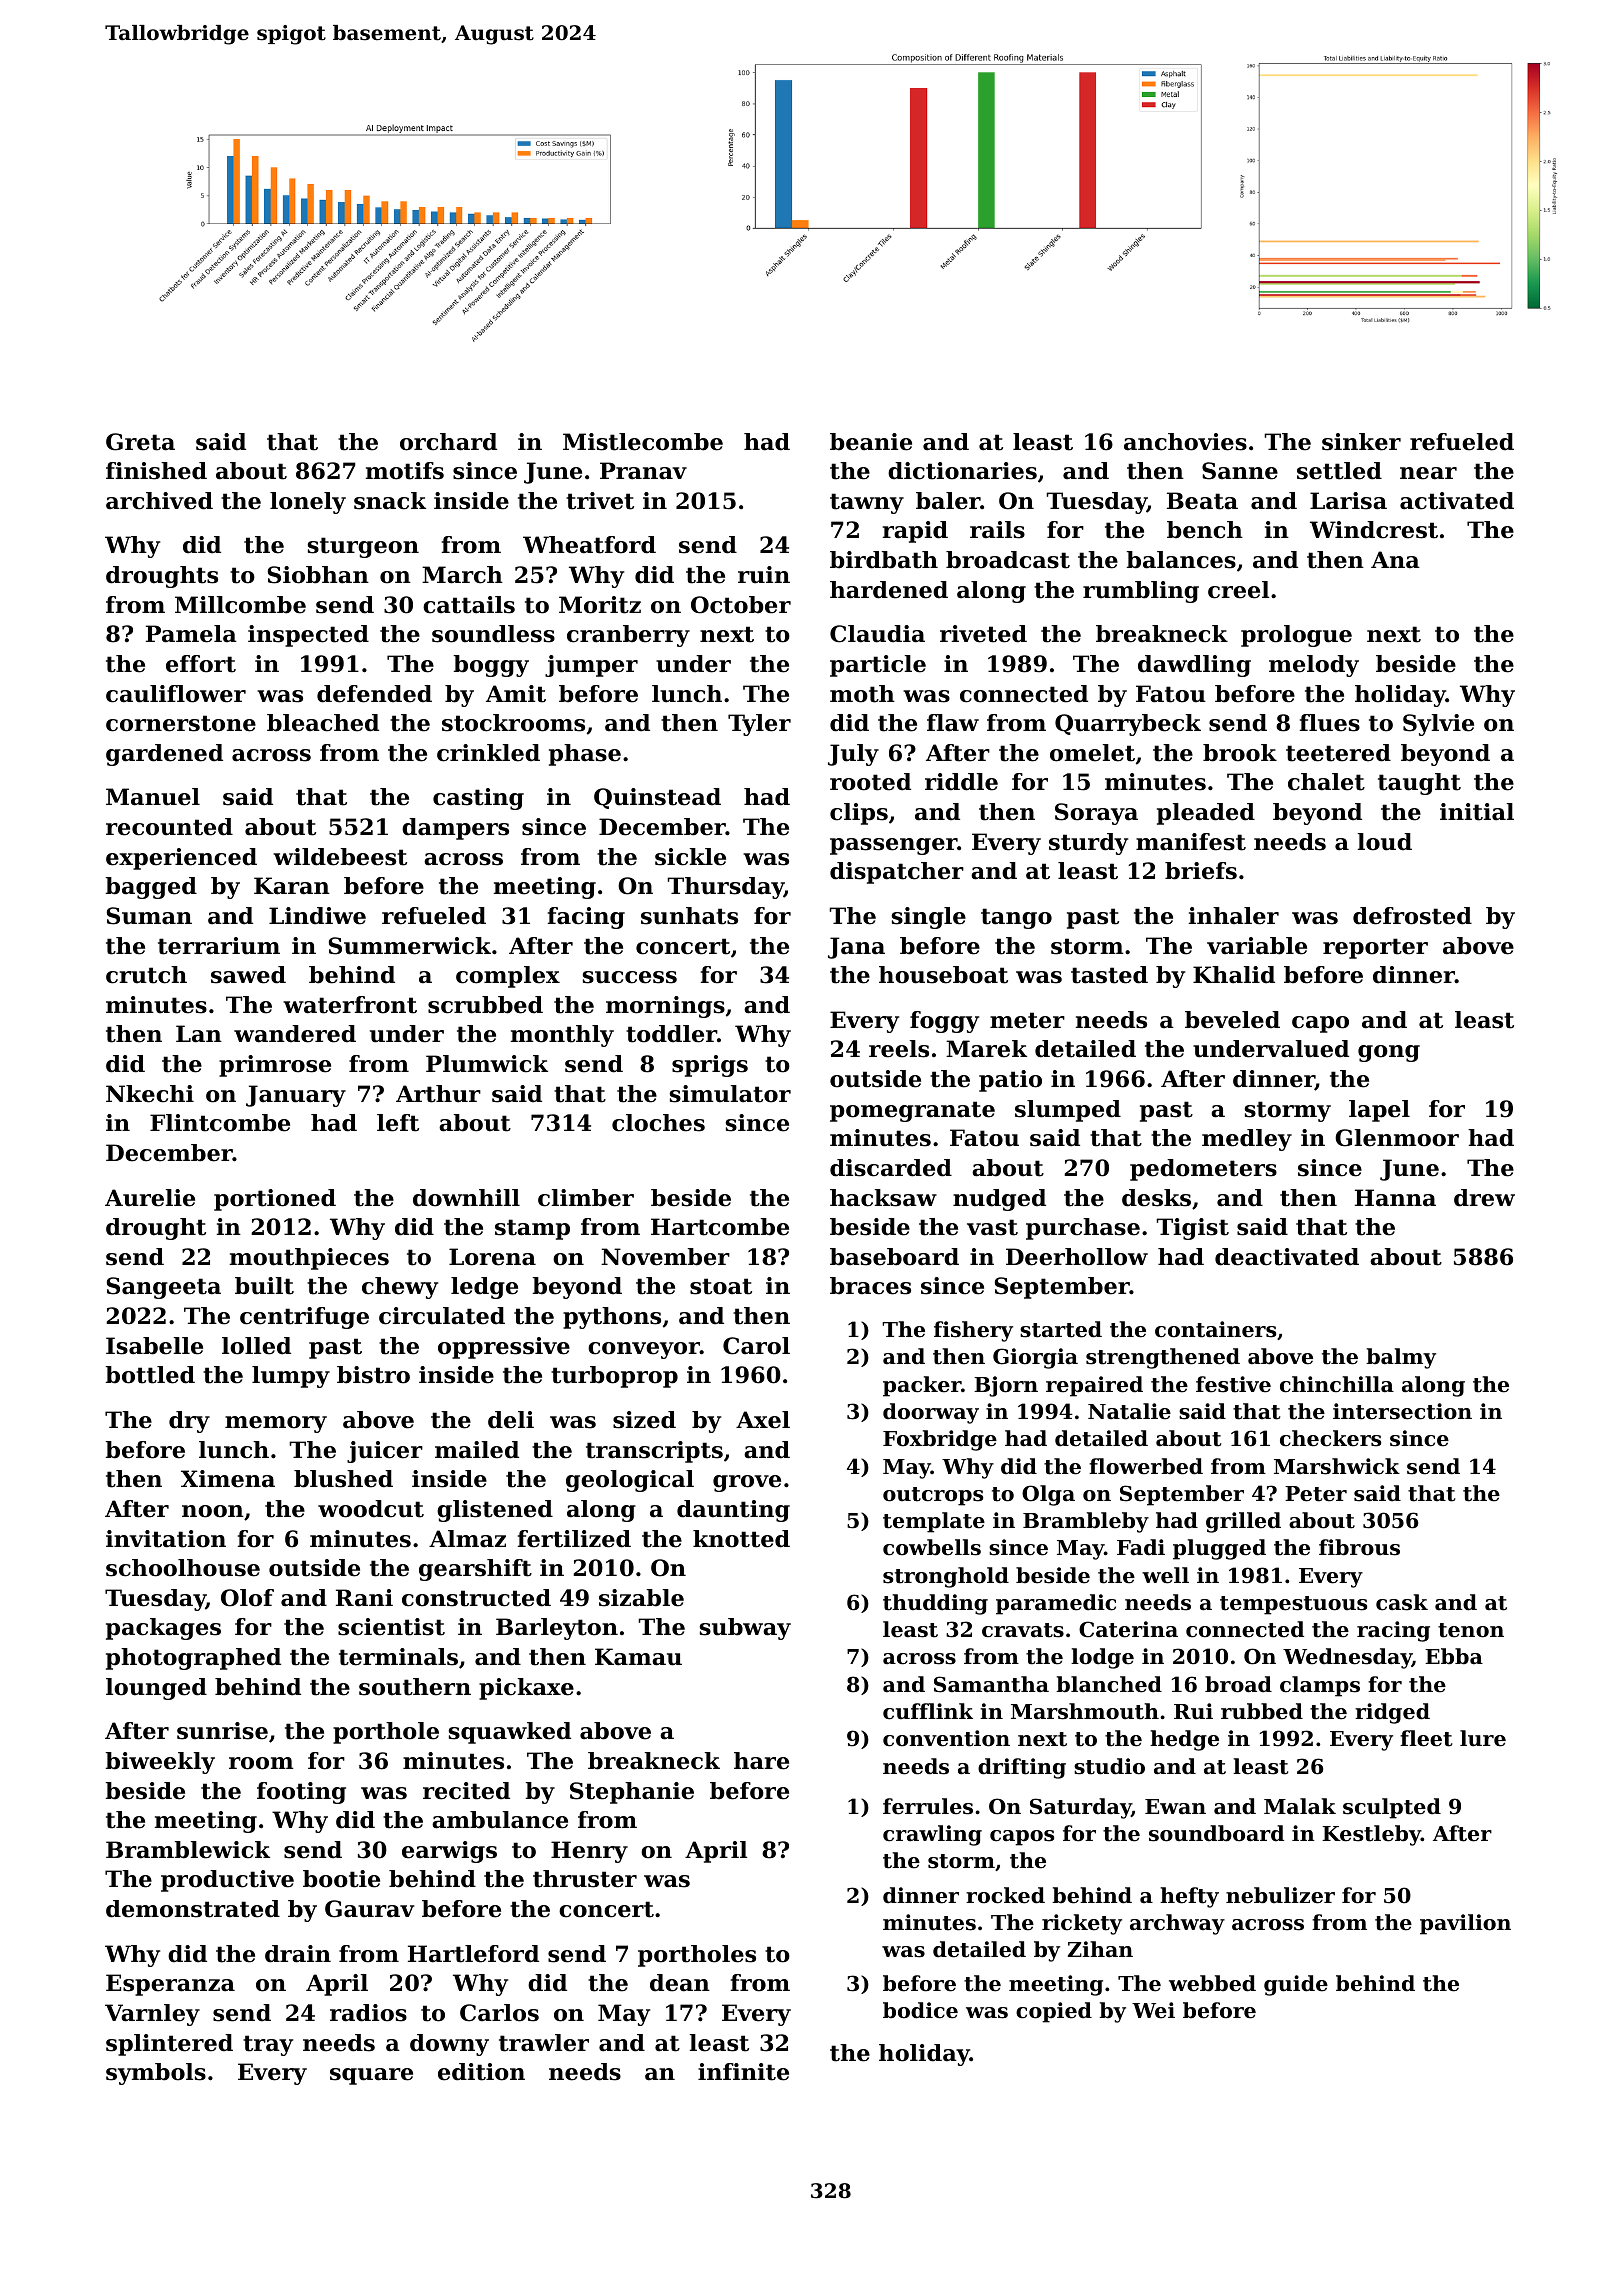 The image size is (1620, 2292). What do you see at coordinates (946, 1738) in the screenshot?
I see `convention` at bounding box center [946, 1738].
